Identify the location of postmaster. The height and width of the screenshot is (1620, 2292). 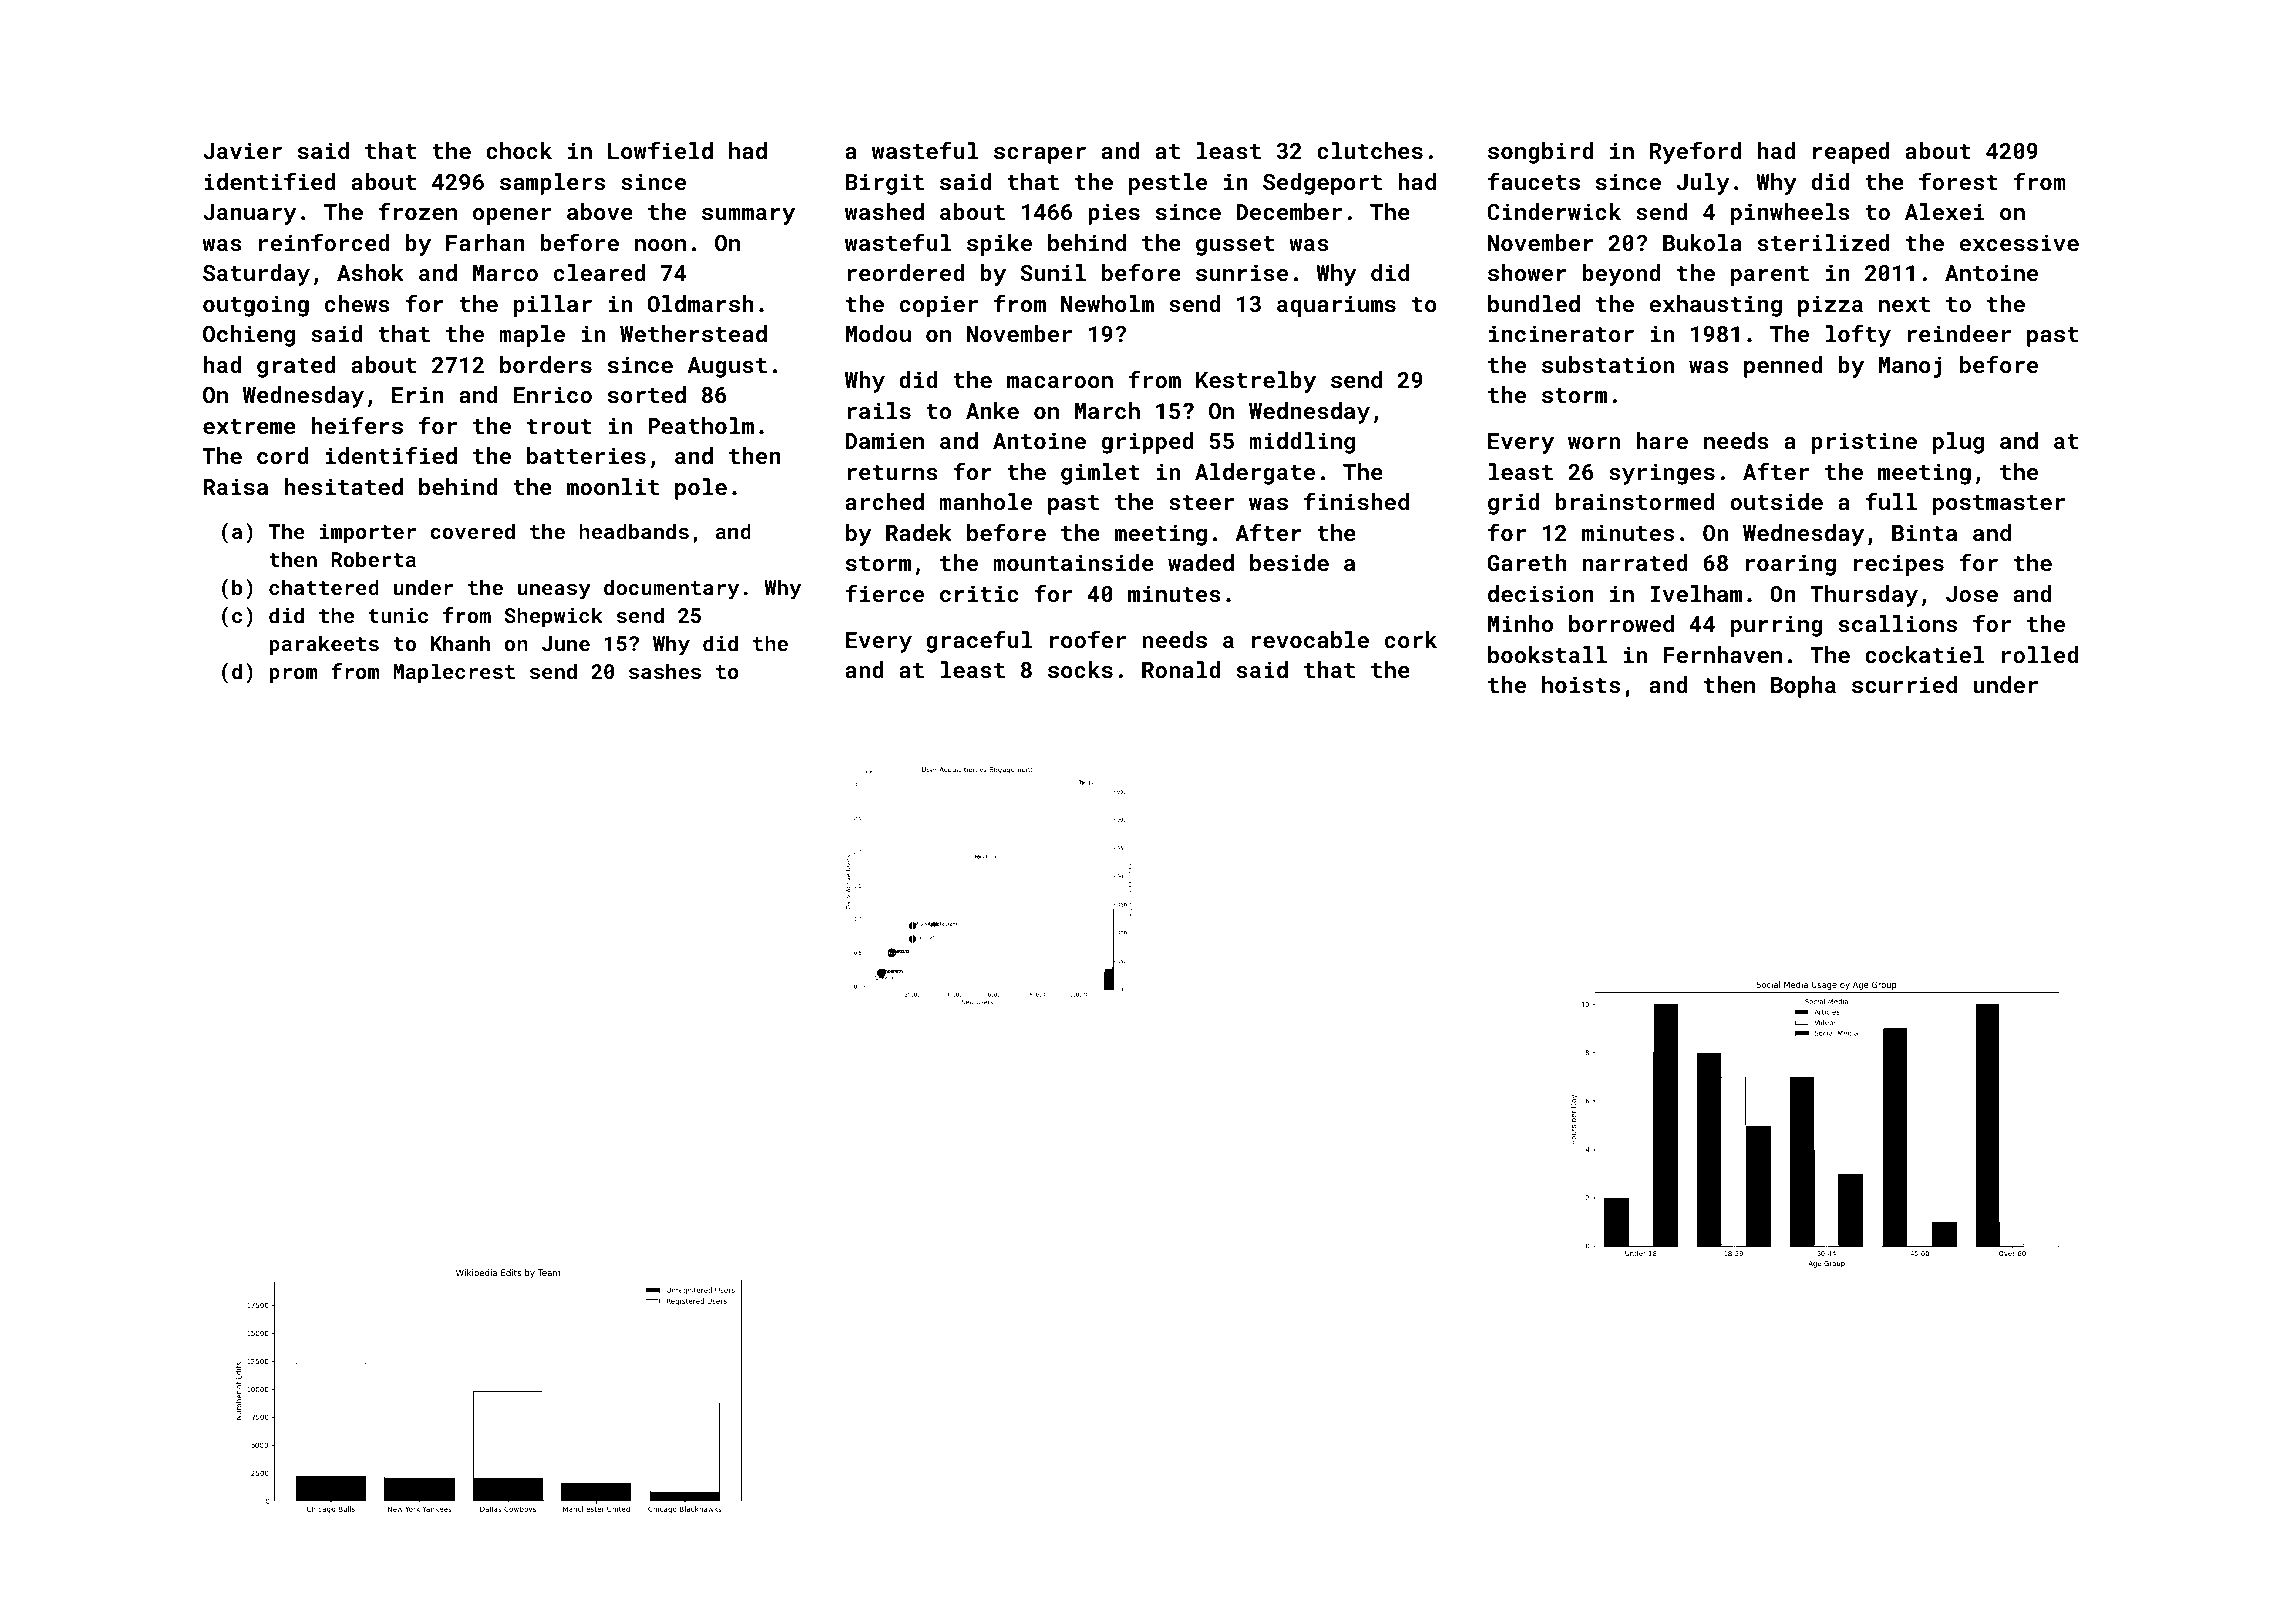
(1999, 505).
